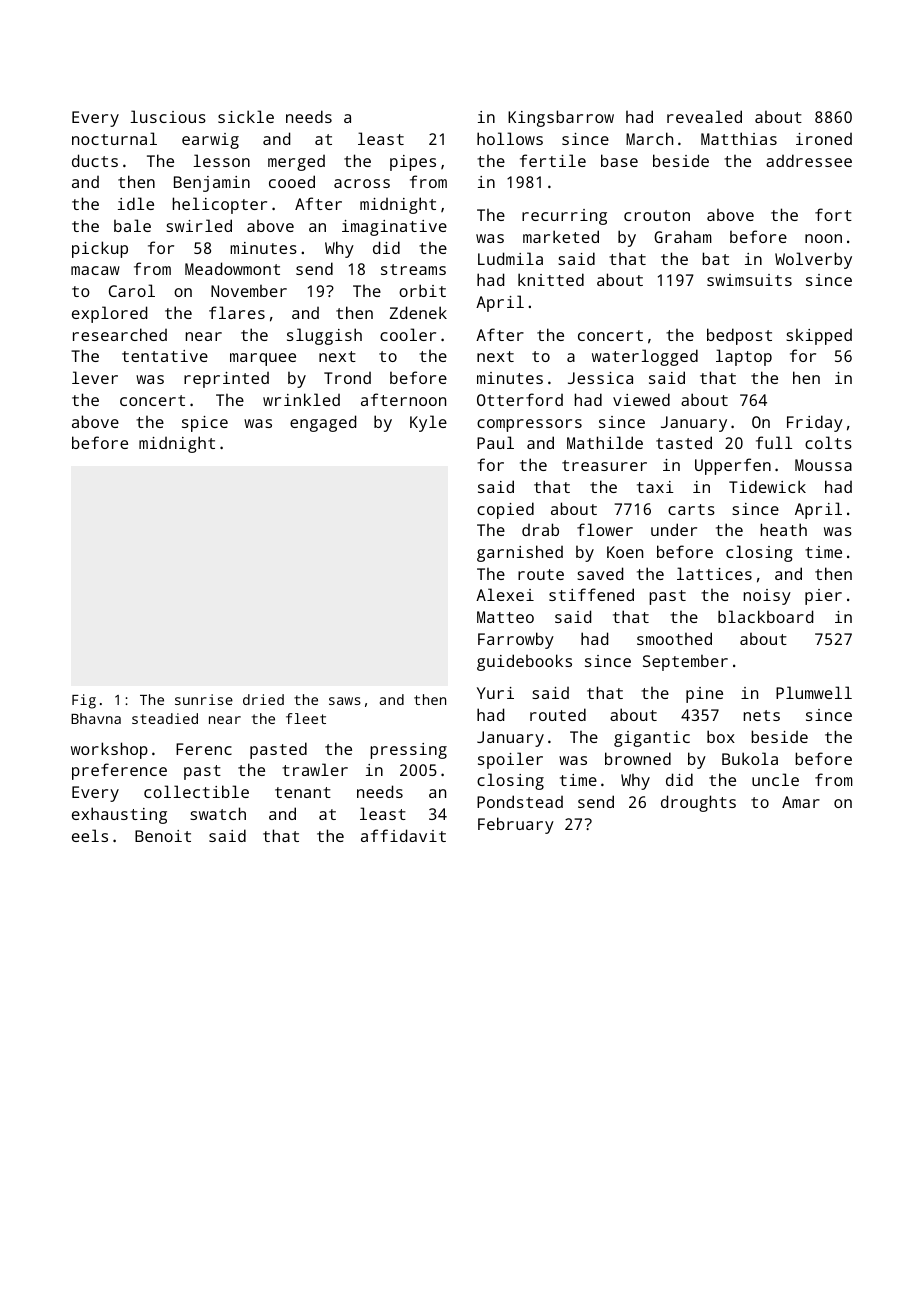  Describe the element at coordinates (604, 465) in the screenshot. I see `treasurer` at that location.
